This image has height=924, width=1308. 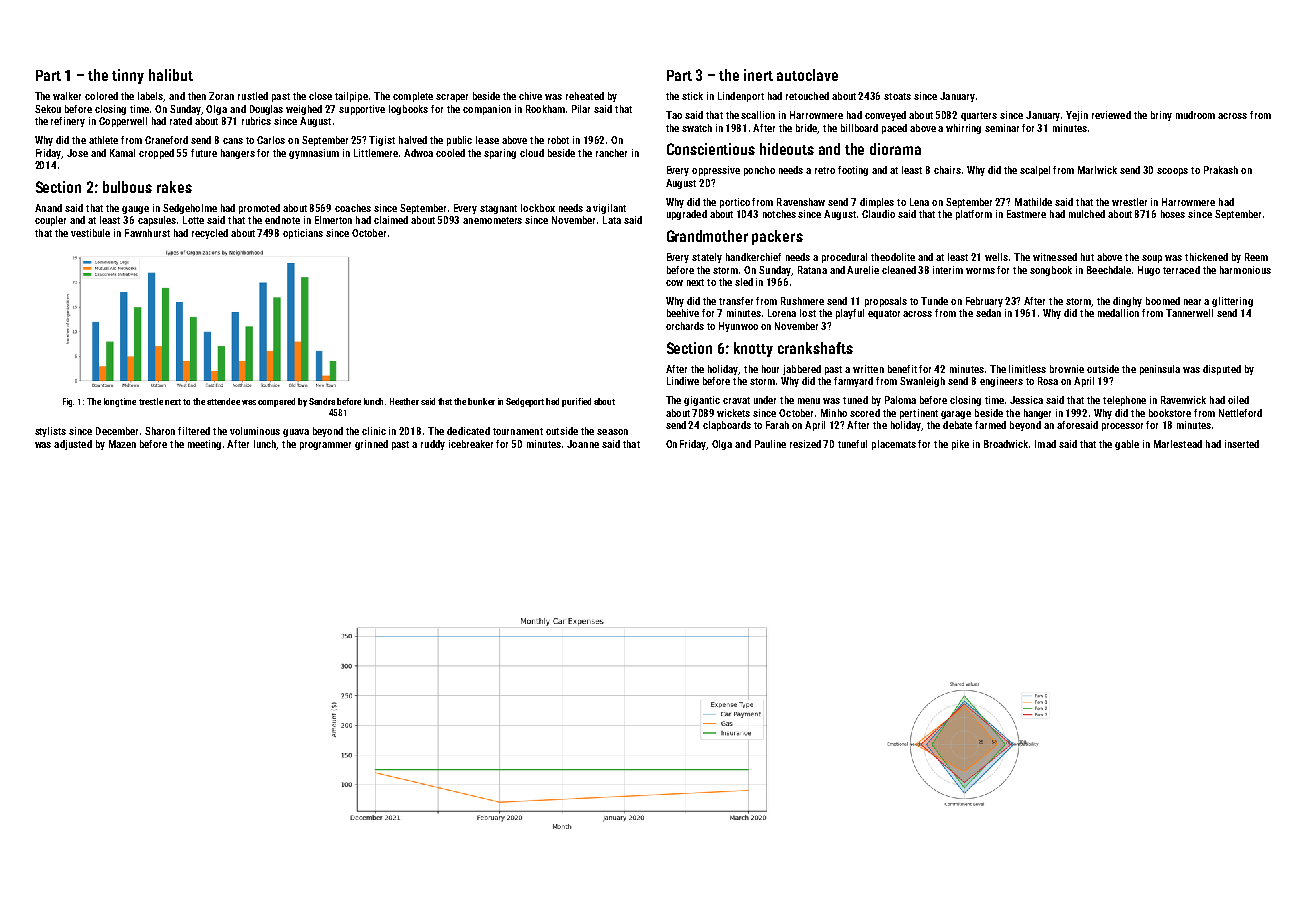 I want to click on briny, so click(x=1161, y=116).
